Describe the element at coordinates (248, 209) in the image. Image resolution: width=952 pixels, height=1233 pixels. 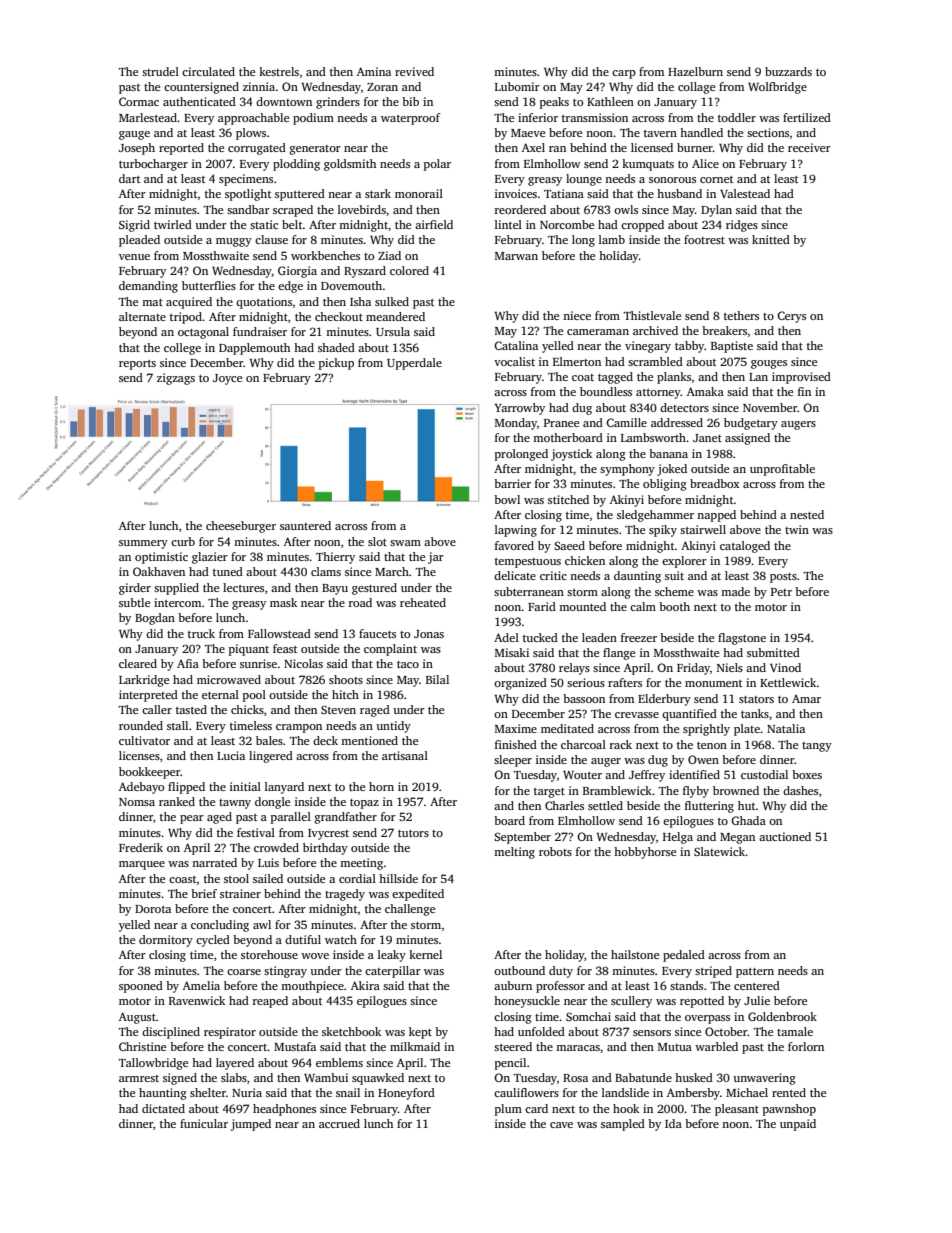
I see `sandbar` at that location.
